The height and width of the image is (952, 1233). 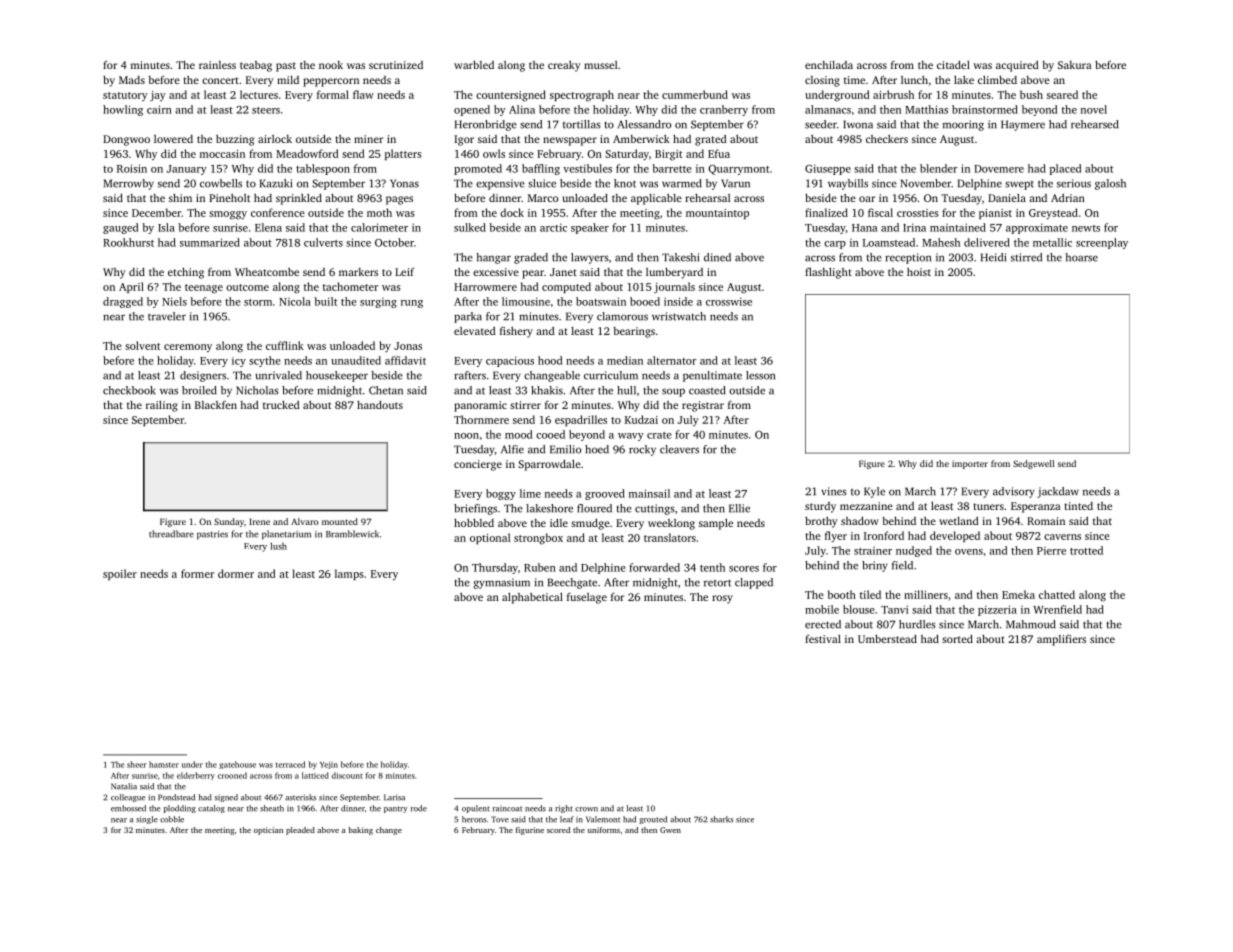 I want to click on placed, so click(x=1066, y=169).
